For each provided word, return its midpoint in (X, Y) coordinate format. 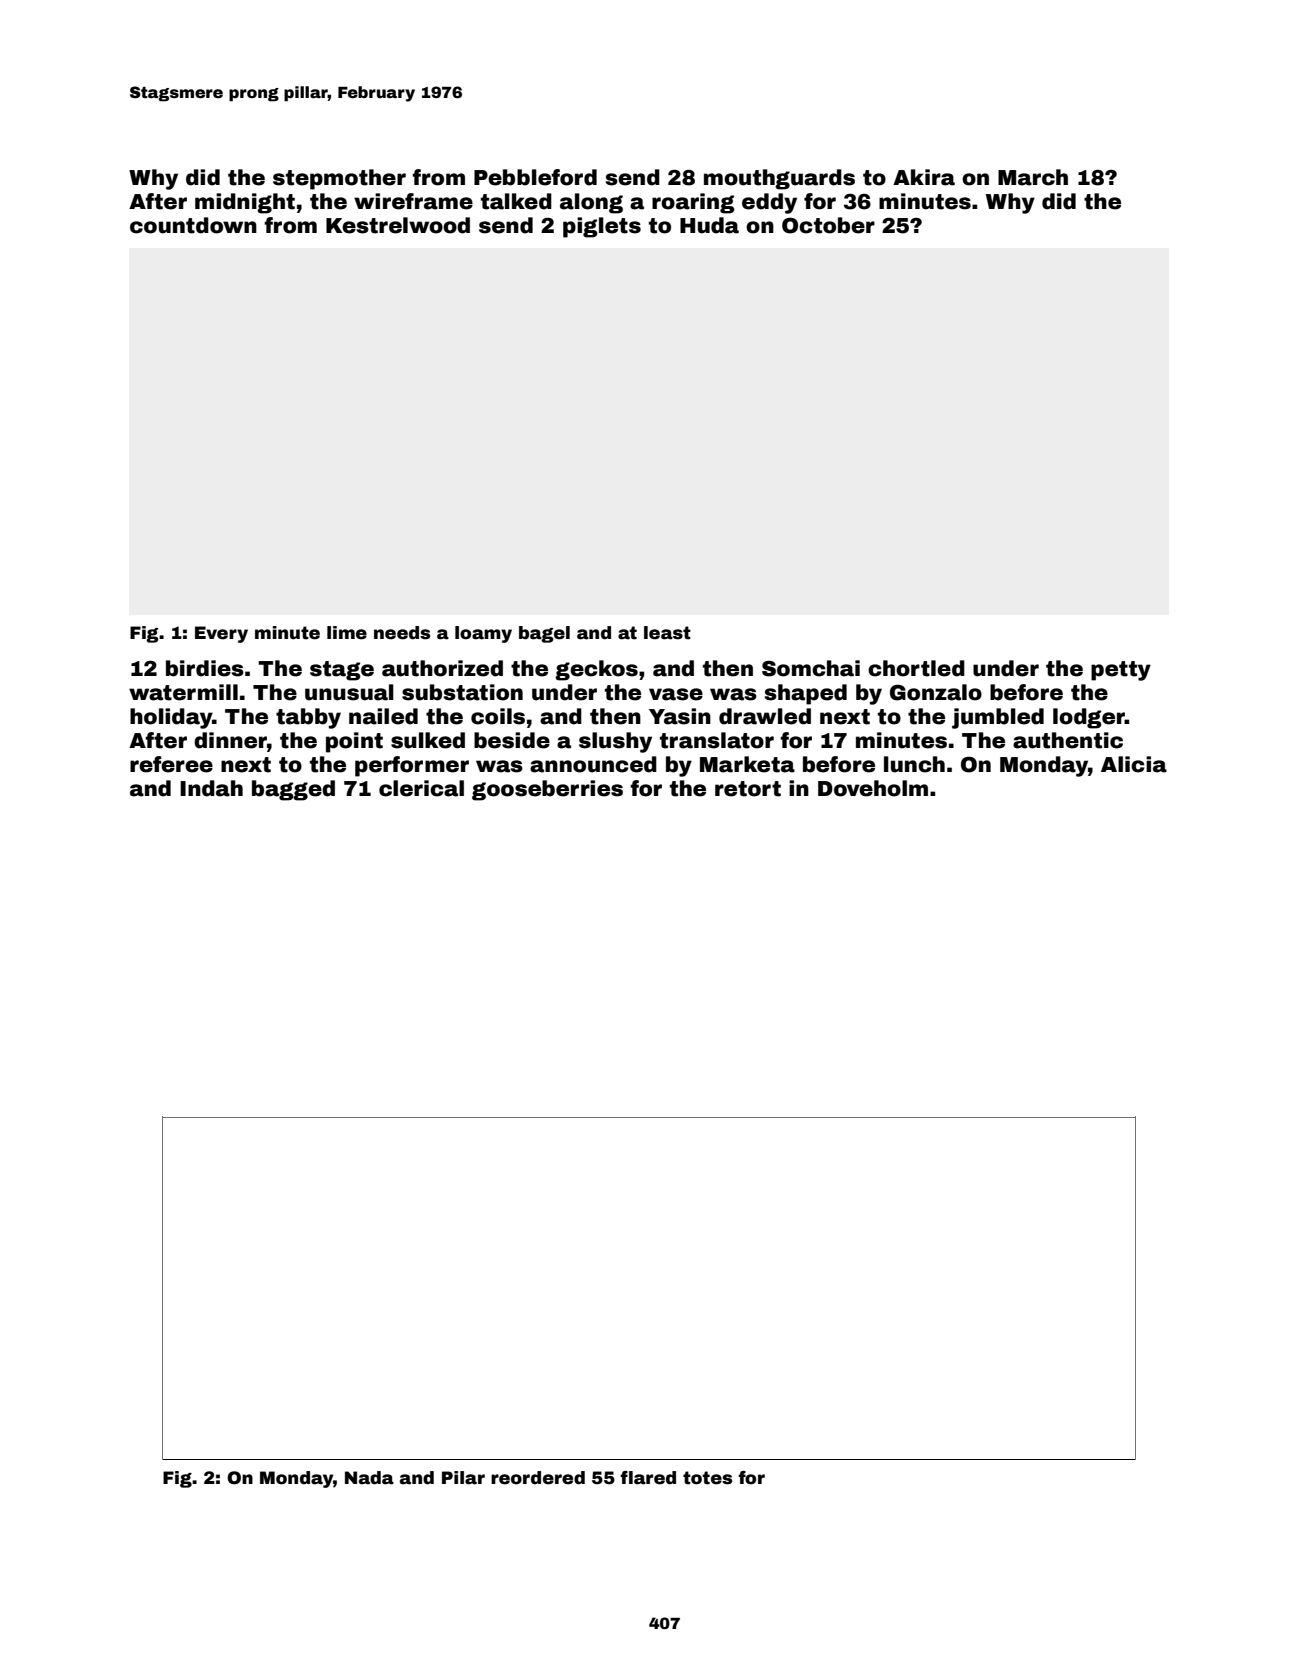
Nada (369, 1478)
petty (1121, 671)
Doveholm (873, 788)
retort (748, 789)
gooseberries (547, 790)
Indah (211, 788)
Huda (709, 225)
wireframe (413, 201)
